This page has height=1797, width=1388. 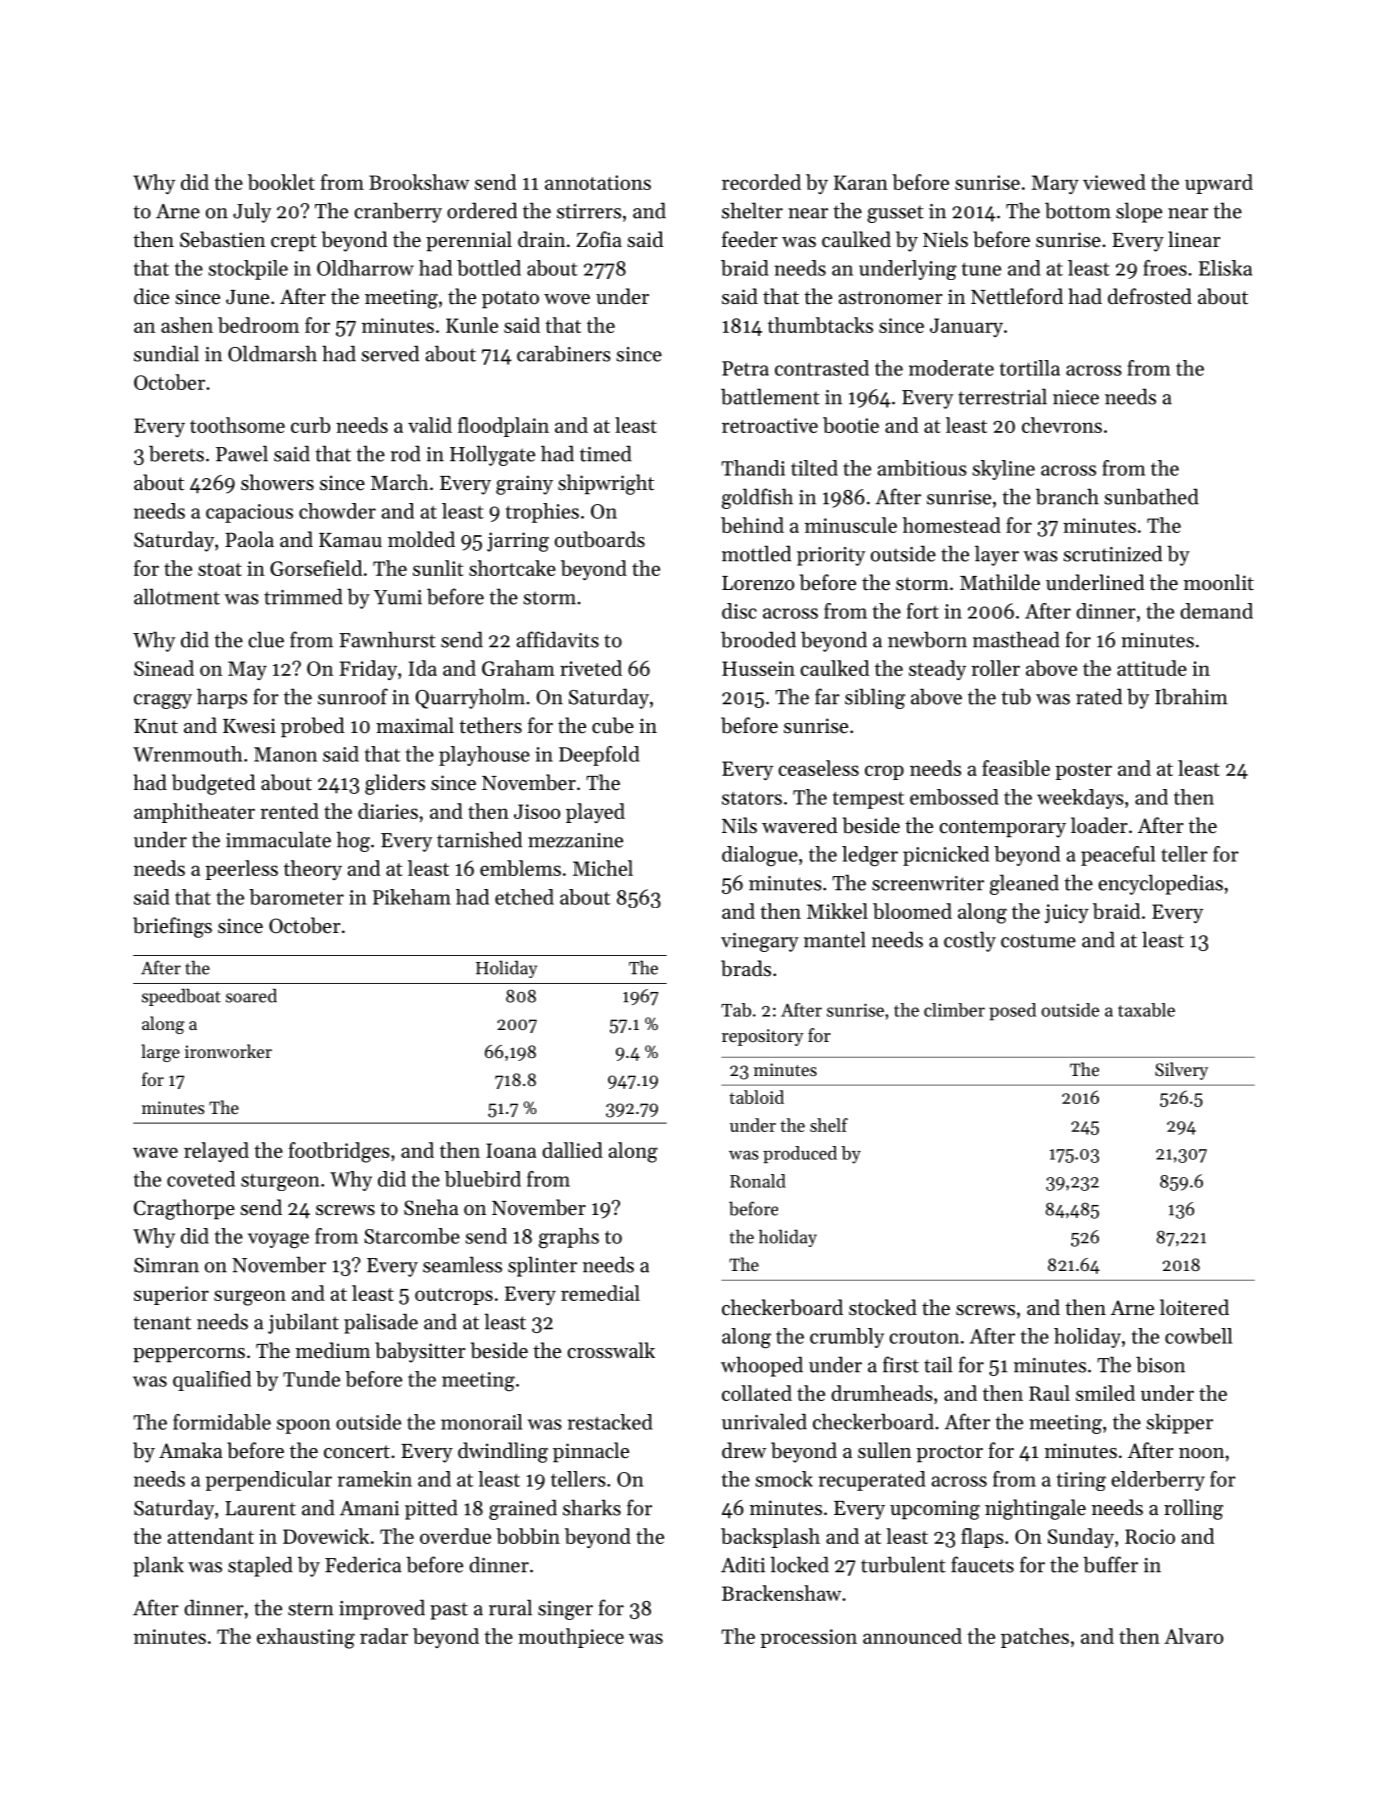 What do you see at coordinates (1114, 182) in the page?
I see `viewed` at bounding box center [1114, 182].
